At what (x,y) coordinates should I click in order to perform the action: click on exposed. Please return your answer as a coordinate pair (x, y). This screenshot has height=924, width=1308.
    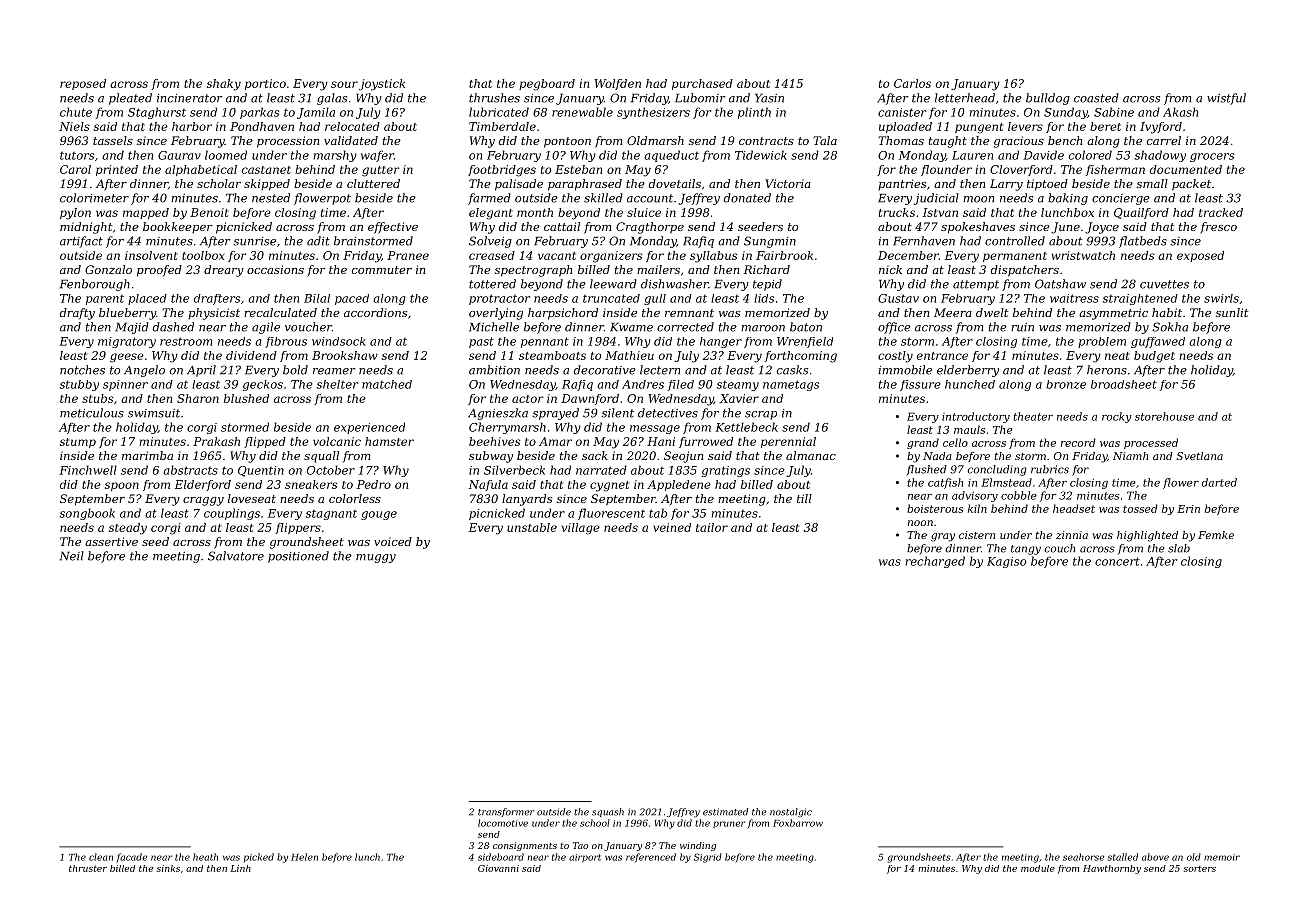
    Looking at the image, I should click on (1200, 256).
